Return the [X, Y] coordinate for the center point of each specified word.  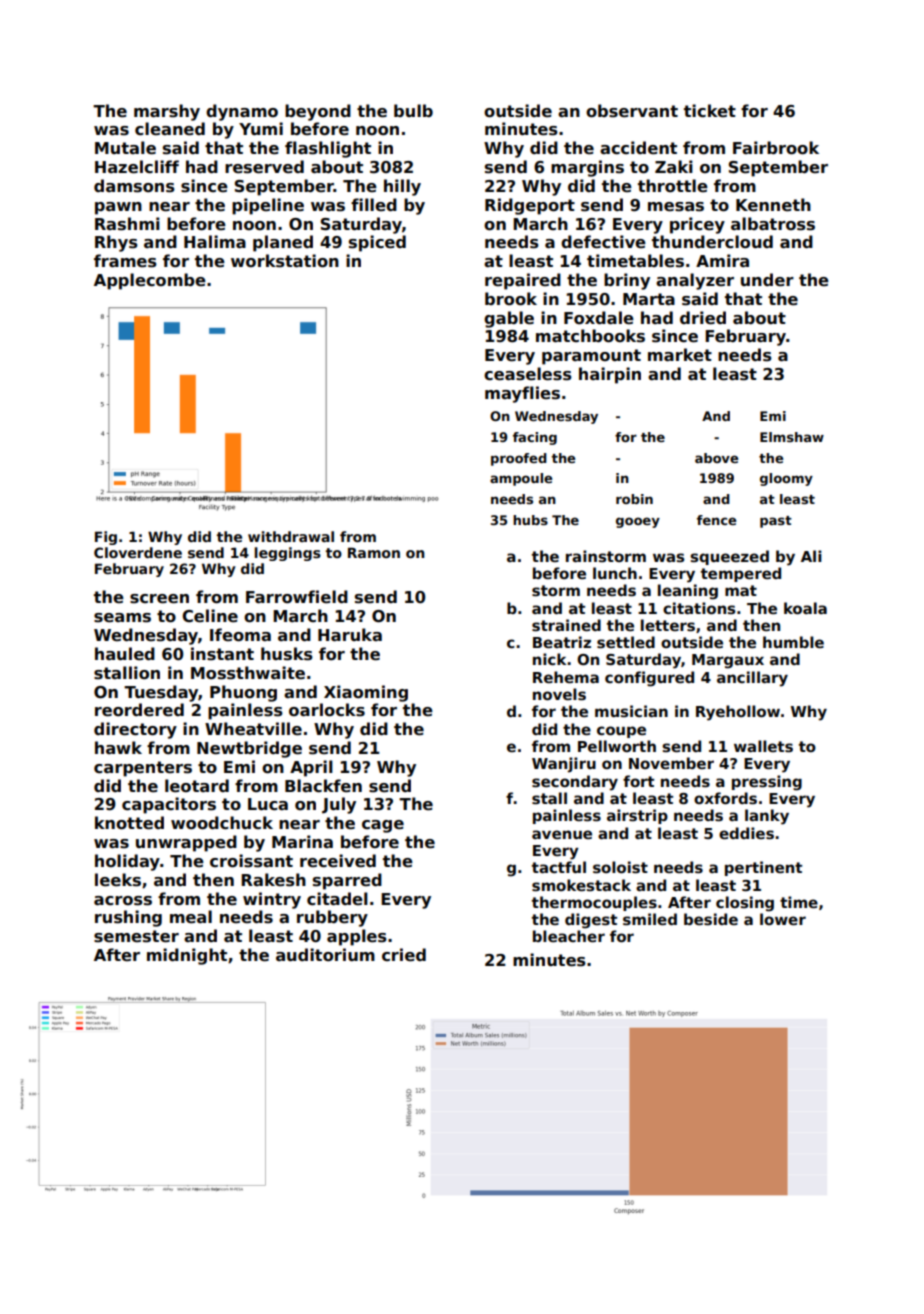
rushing [128, 918]
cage [383, 826]
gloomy [786, 479]
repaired [523, 281]
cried [404, 955]
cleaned [170, 129]
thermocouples [594, 903]
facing [535, 438]
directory [135, 730]
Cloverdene [138, 552]
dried [703, 318]
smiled [650, 919]
